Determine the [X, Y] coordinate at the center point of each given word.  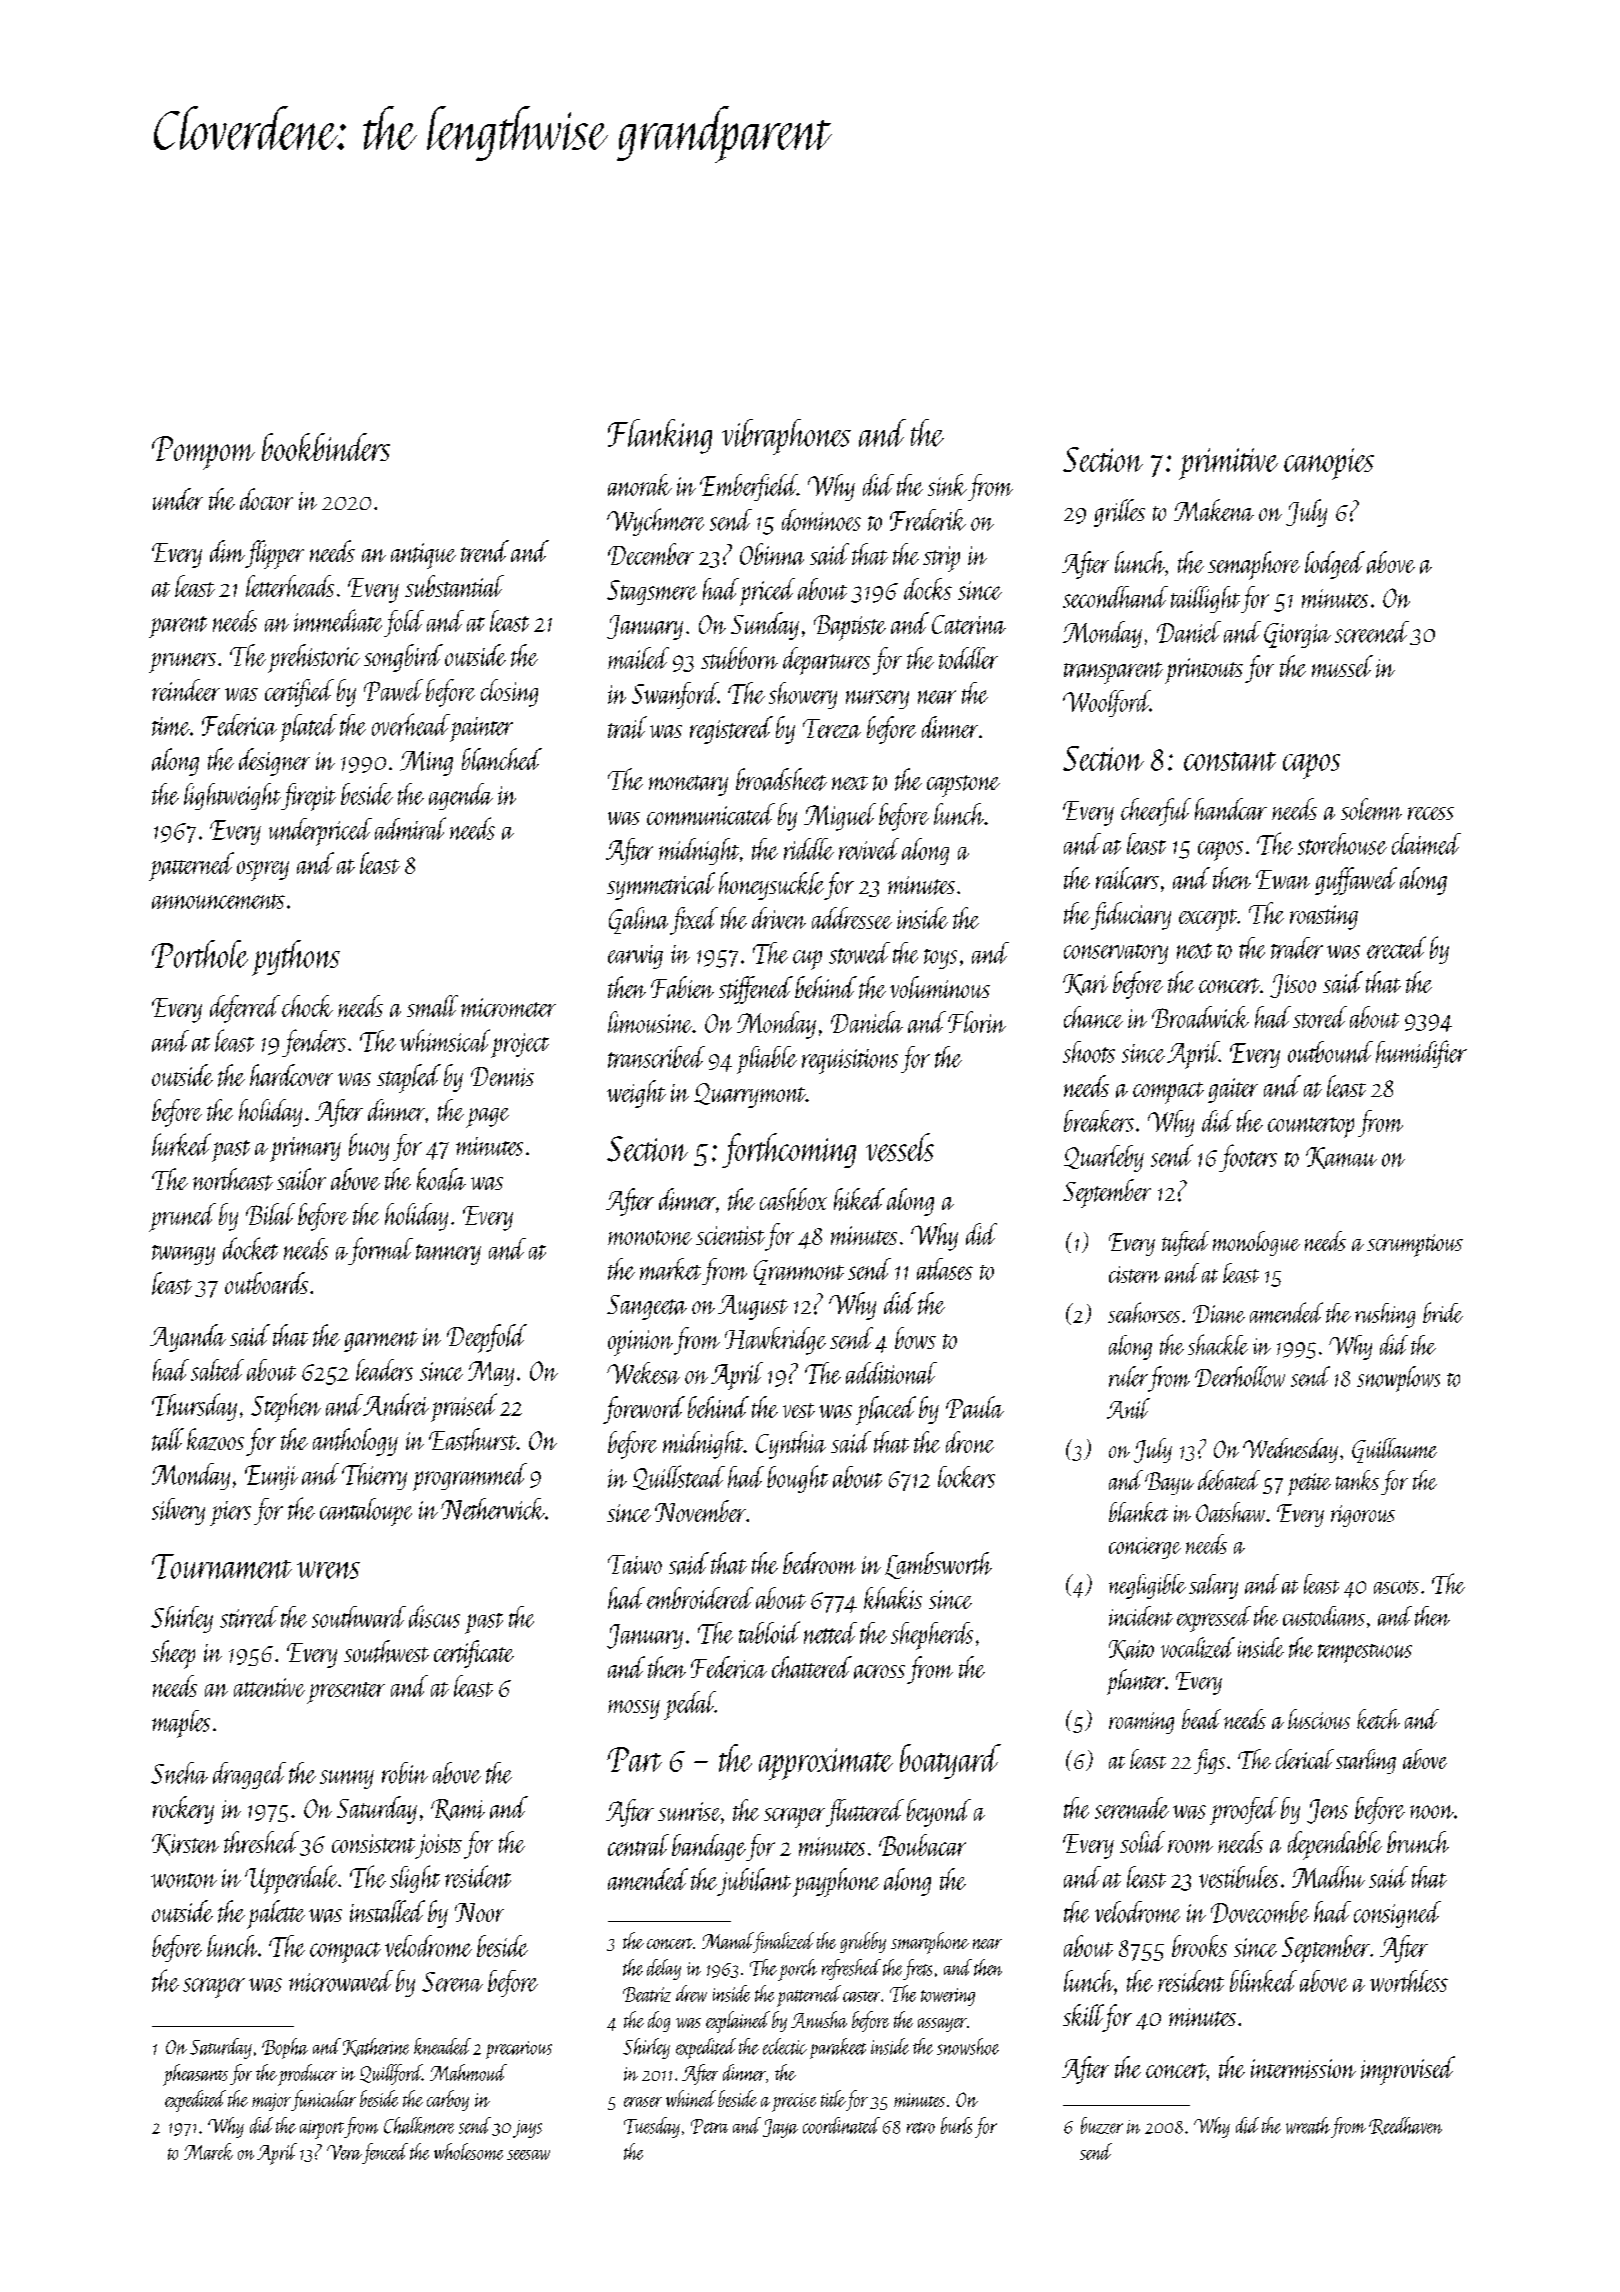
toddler [968, 658]
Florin [977, 1022]
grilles [1119, 513]
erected [1396, 947]
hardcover [291, 1075]
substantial [454, 586]
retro [921, 2128]
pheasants [195, 2075]
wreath [1308, 2125]
